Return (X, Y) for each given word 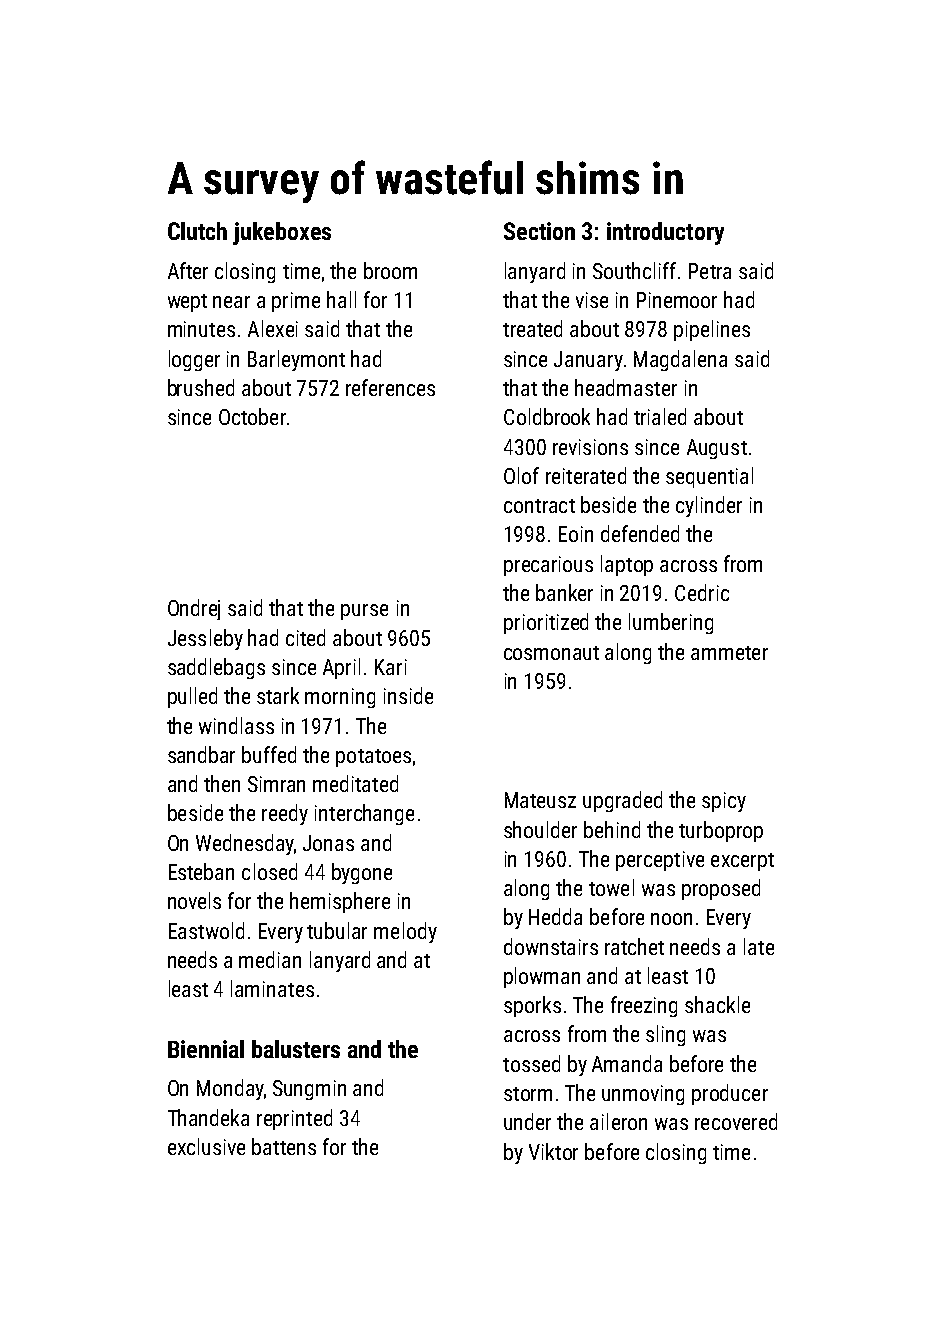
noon (671, 919)
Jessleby (205, 639)
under (527, 1121)
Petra (710, 271)
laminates (272, 988)
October (252, 416)
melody (405, 932)
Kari (391, 667)
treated (532, 328)
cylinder (709, 506)
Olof (521, 475)
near (231, 302)
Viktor (553, 1151)
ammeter (729, 653)
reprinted (294, 1119)
